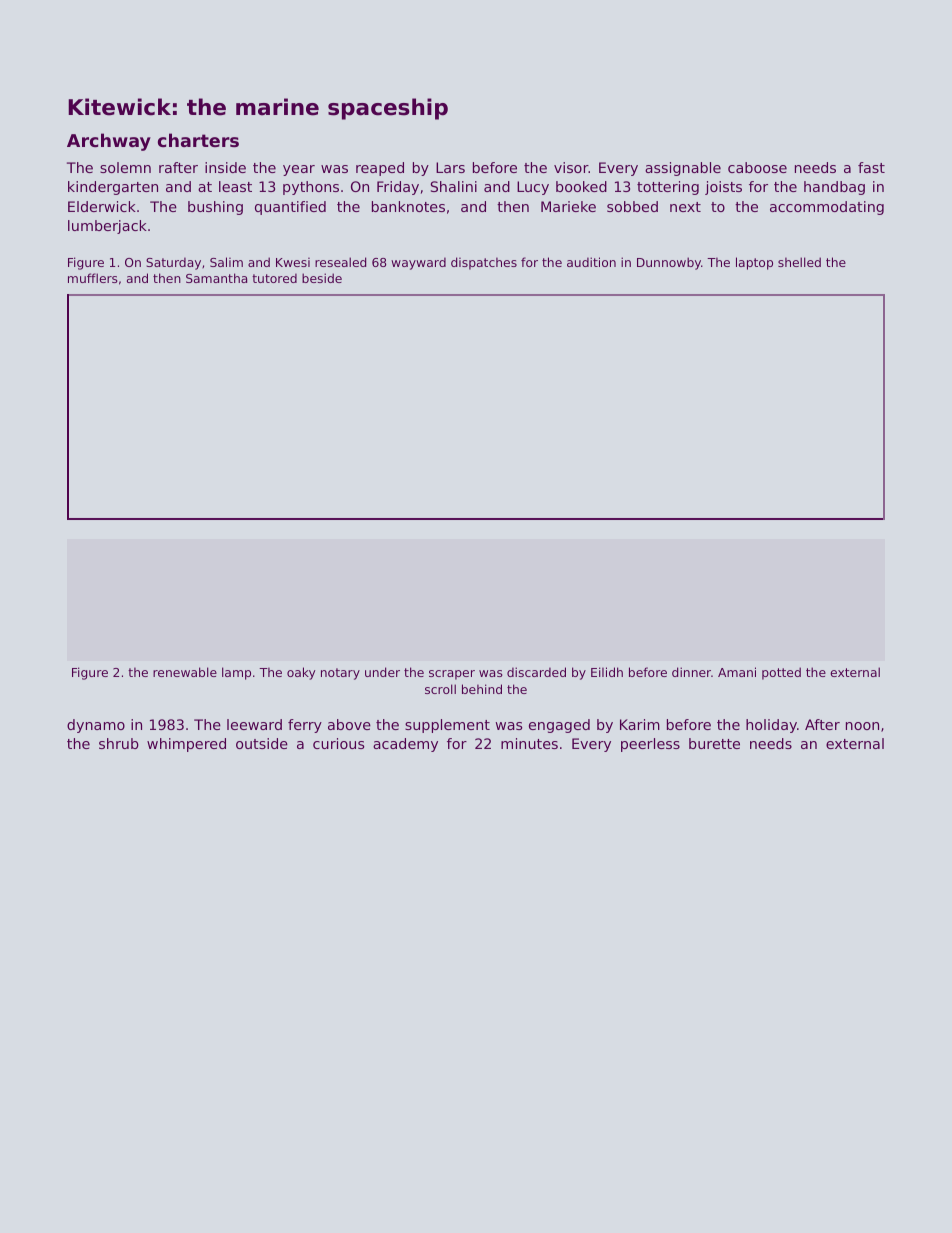  I want to click on visor, so click(571, 167).
